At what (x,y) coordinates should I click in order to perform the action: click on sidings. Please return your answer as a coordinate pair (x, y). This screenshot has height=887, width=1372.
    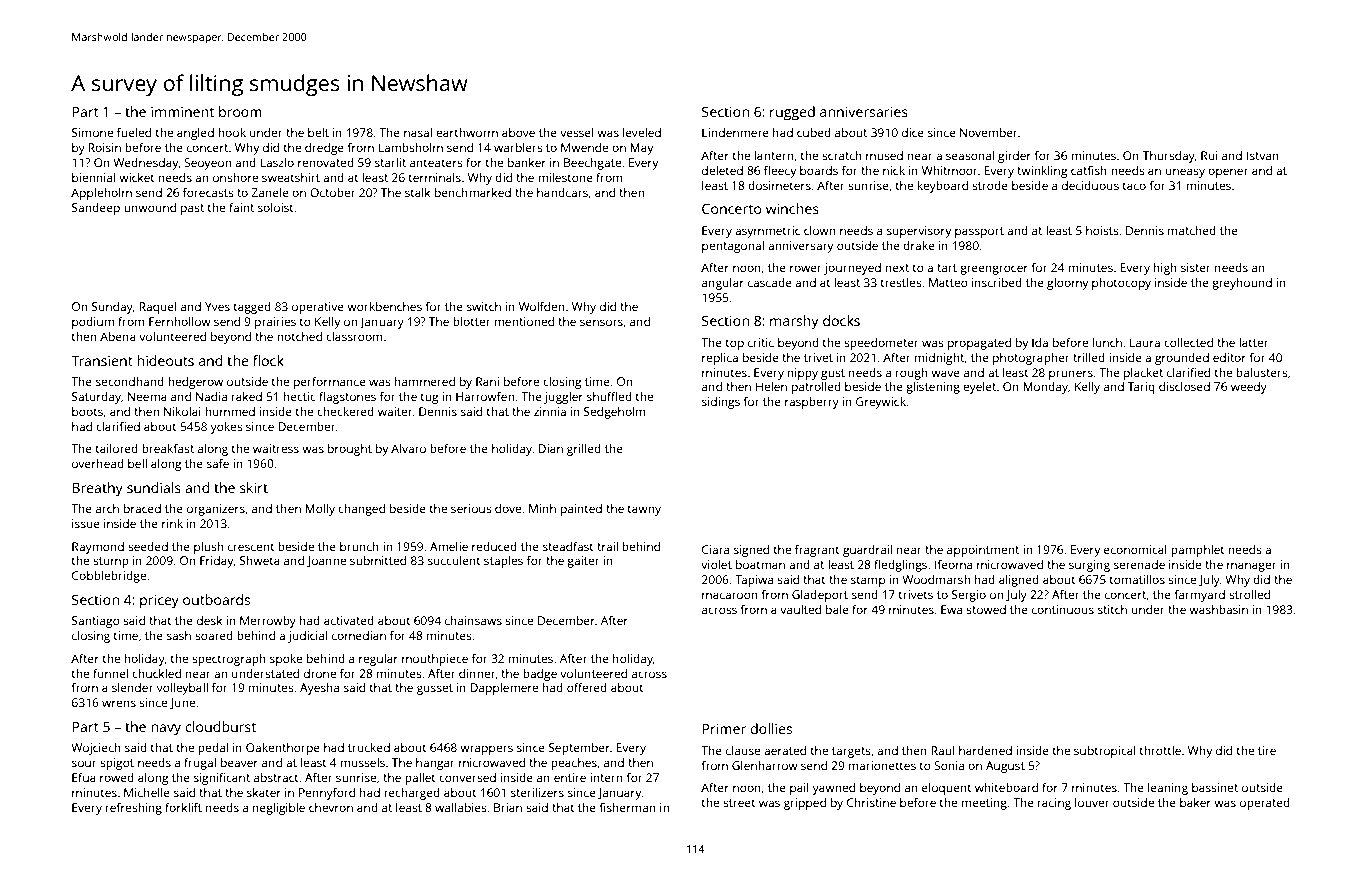
    Looking at the image, I should click on (721, 403).
